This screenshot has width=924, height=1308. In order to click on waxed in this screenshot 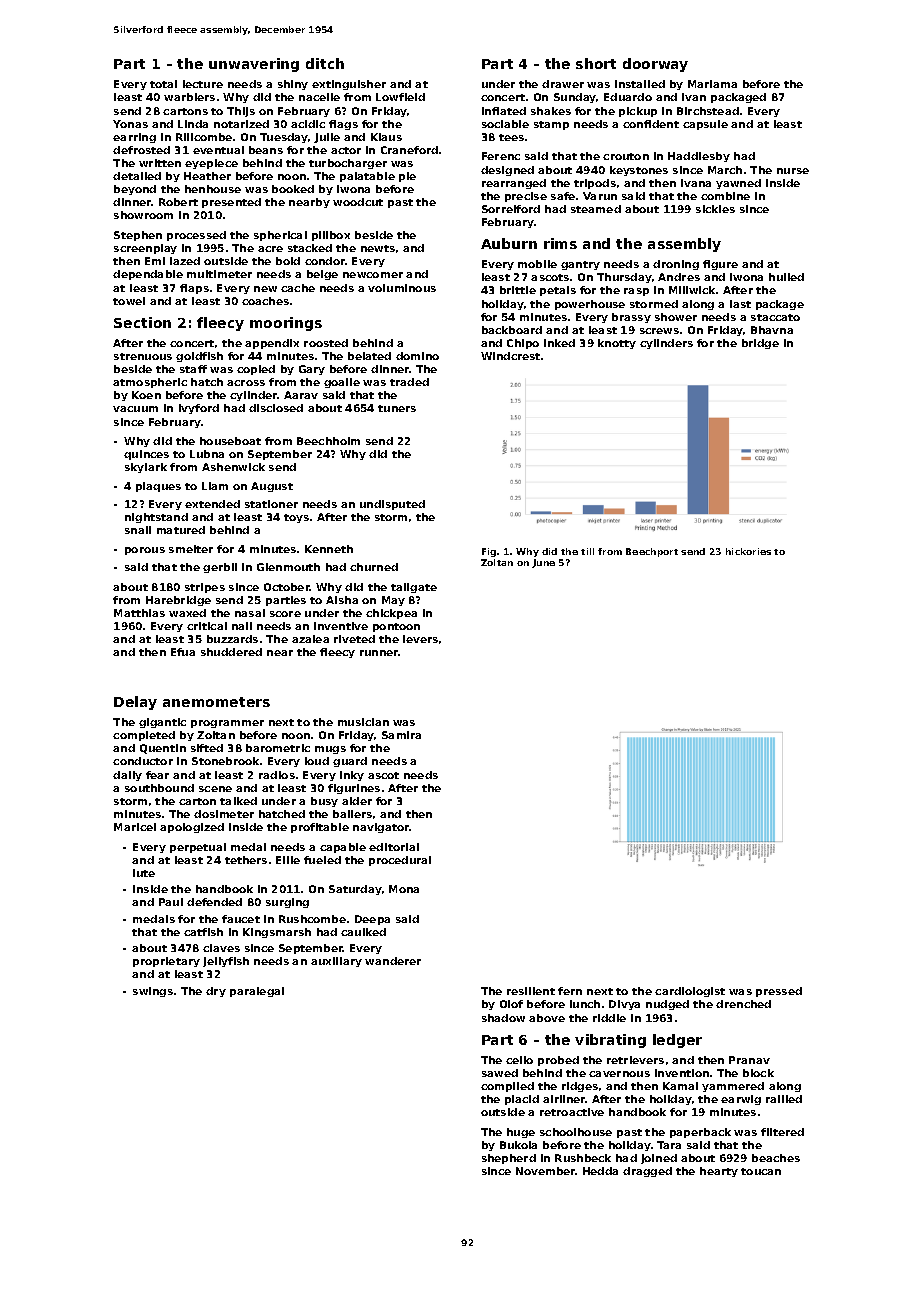, I will do `click(187, 613)`.
